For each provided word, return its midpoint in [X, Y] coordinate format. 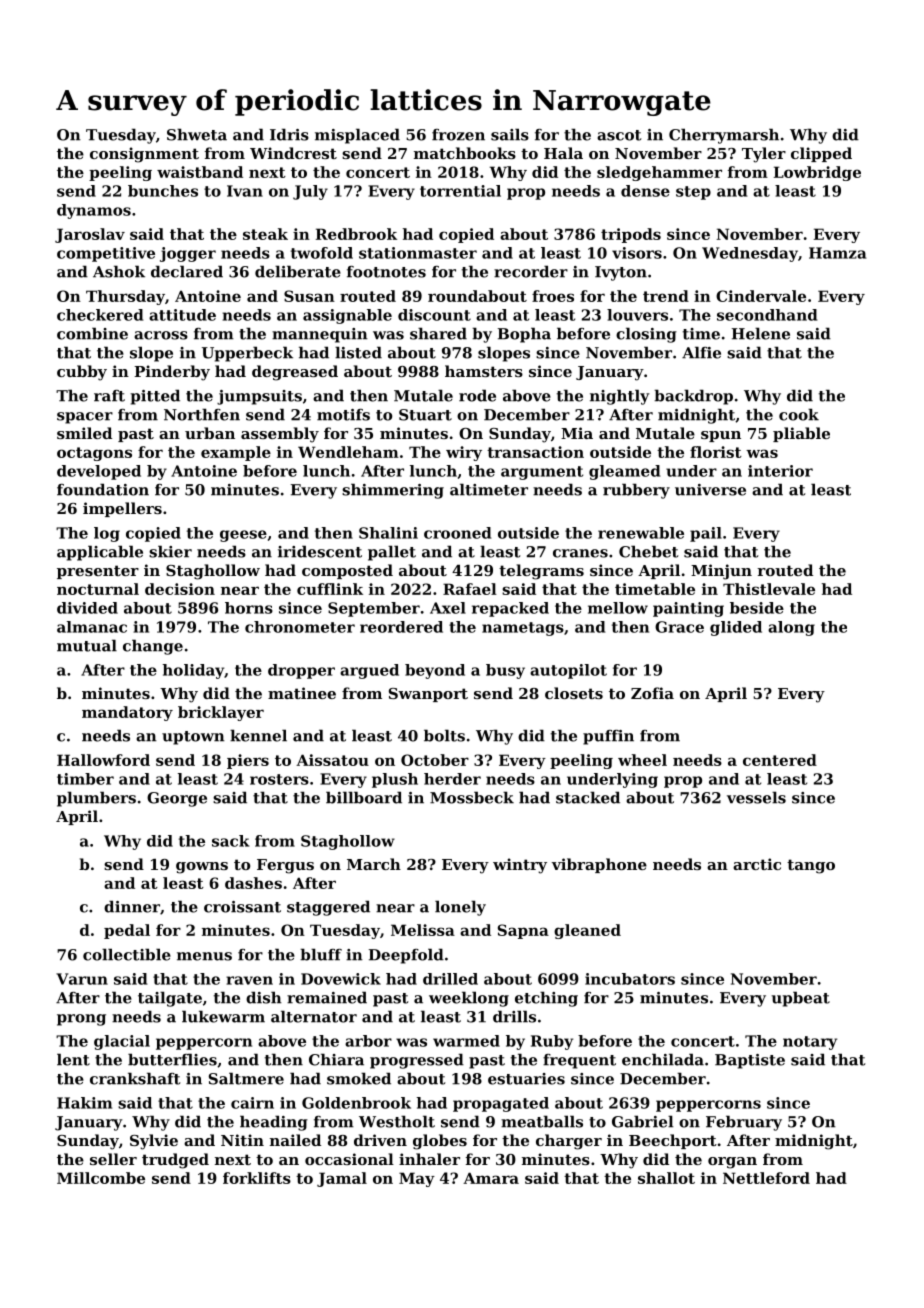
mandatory [127, 713]
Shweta [197, 134]
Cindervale [761, 296]
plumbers [96, 799]
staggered [328, 908]
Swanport [428, 695]
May [417, 1179]
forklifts [257, 1178]
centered [780, 760]
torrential [460, 191]
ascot [619, 135]
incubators [630, 979]
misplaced [357, 136]
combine [92, 333]
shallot [666, 1178]
